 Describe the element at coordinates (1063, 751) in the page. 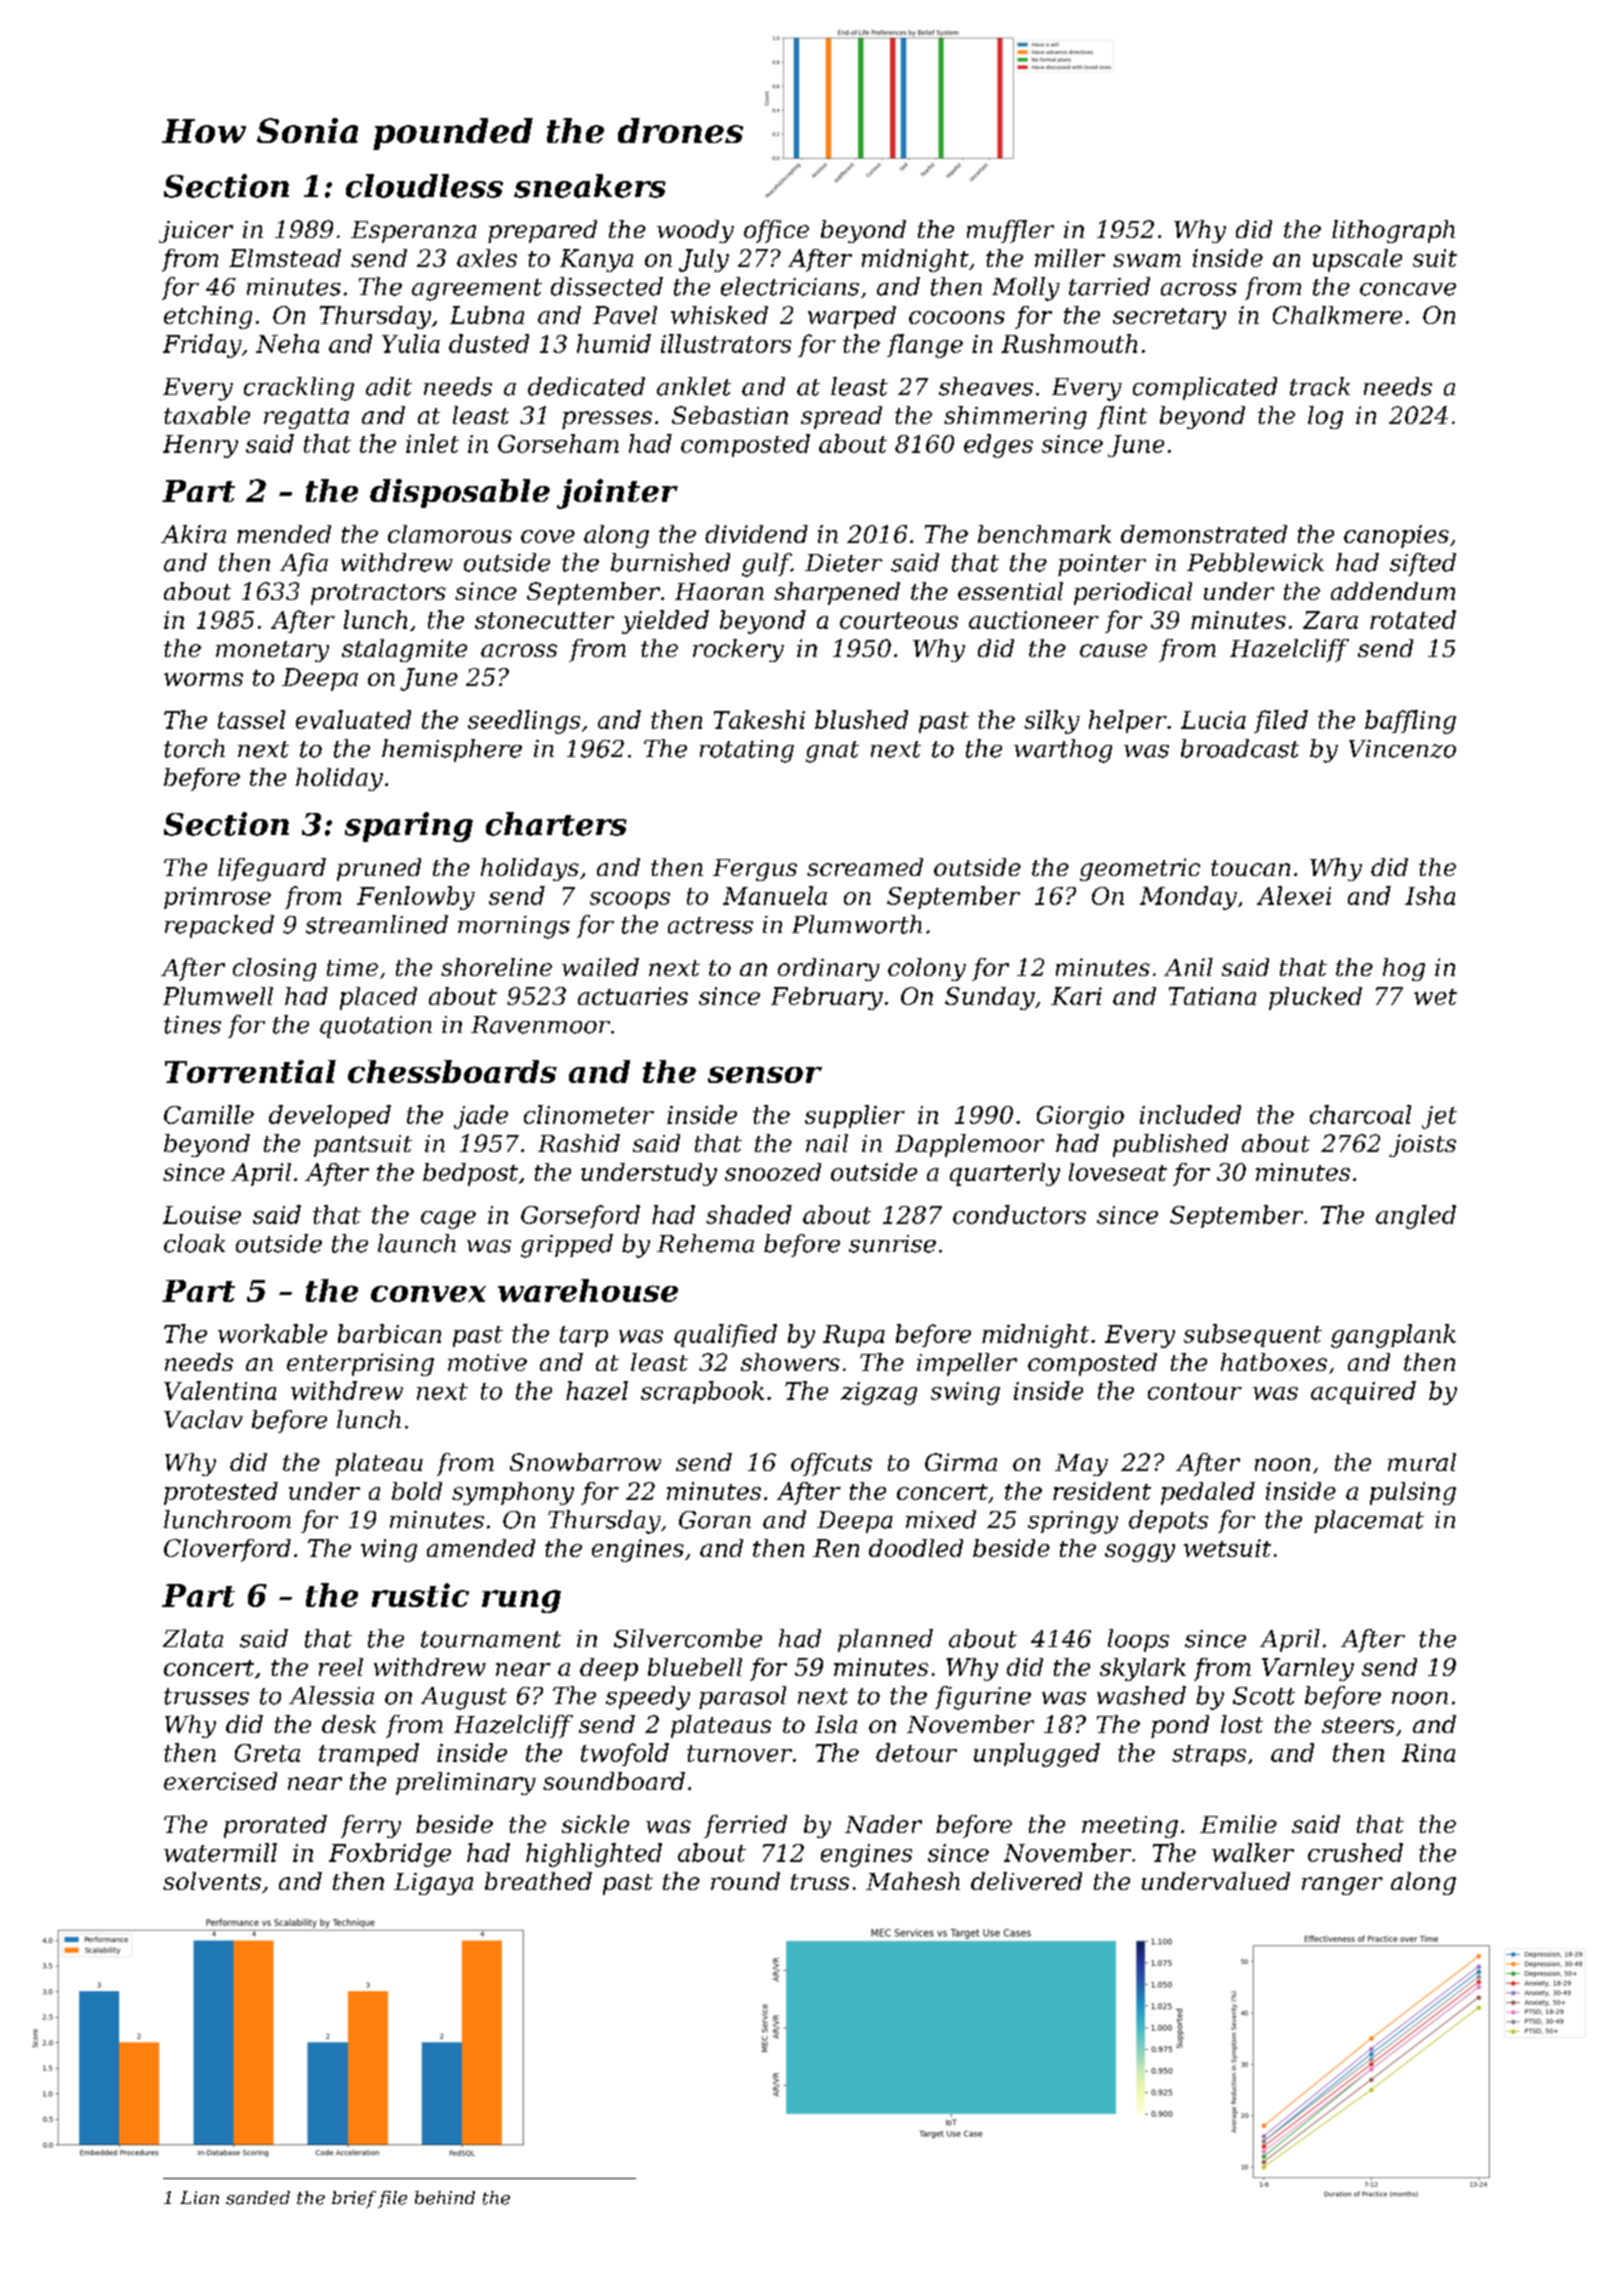

I see `warthog` at that location.
